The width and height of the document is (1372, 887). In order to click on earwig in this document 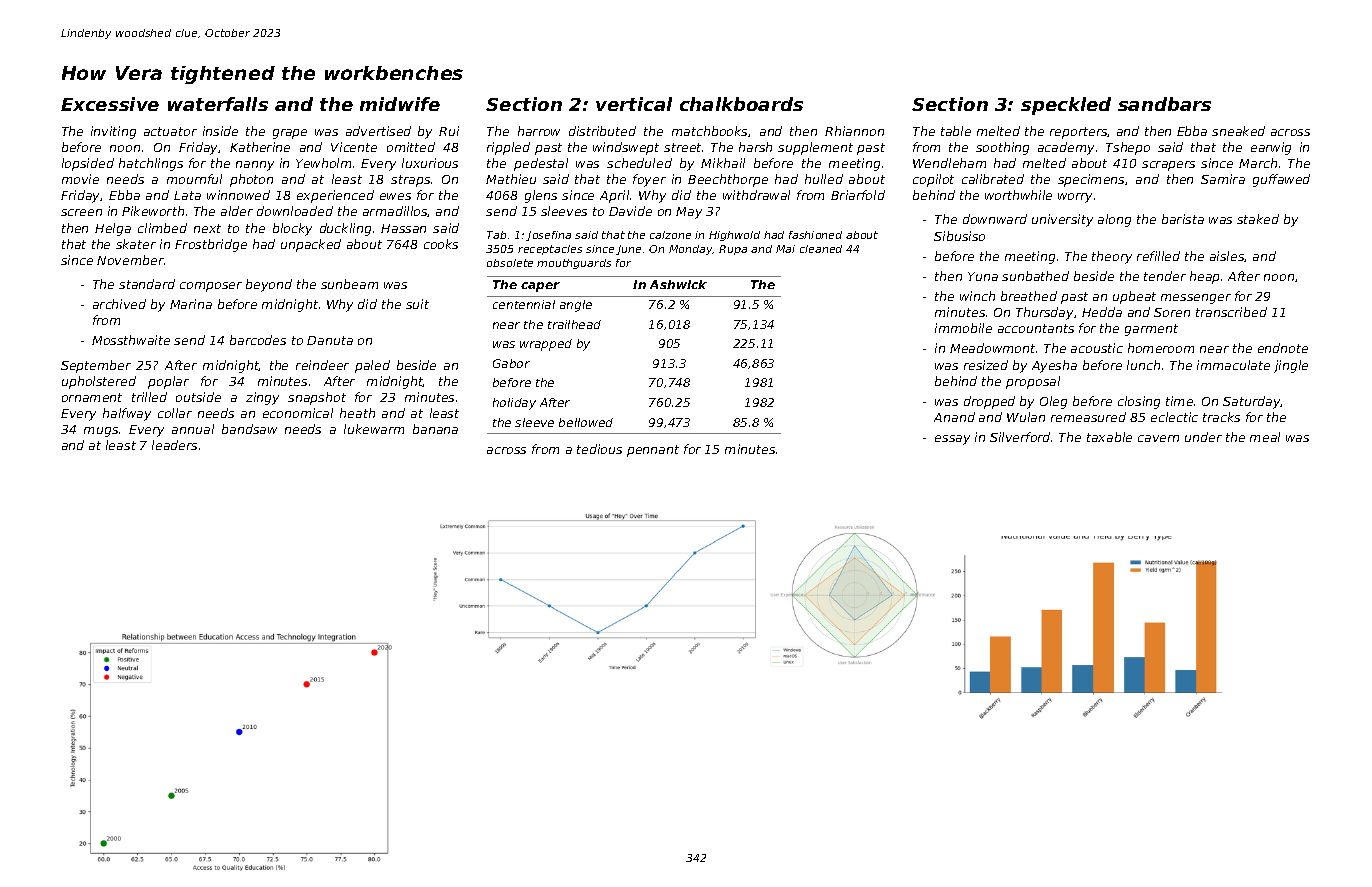, I will do `click(1271, 148)`.
